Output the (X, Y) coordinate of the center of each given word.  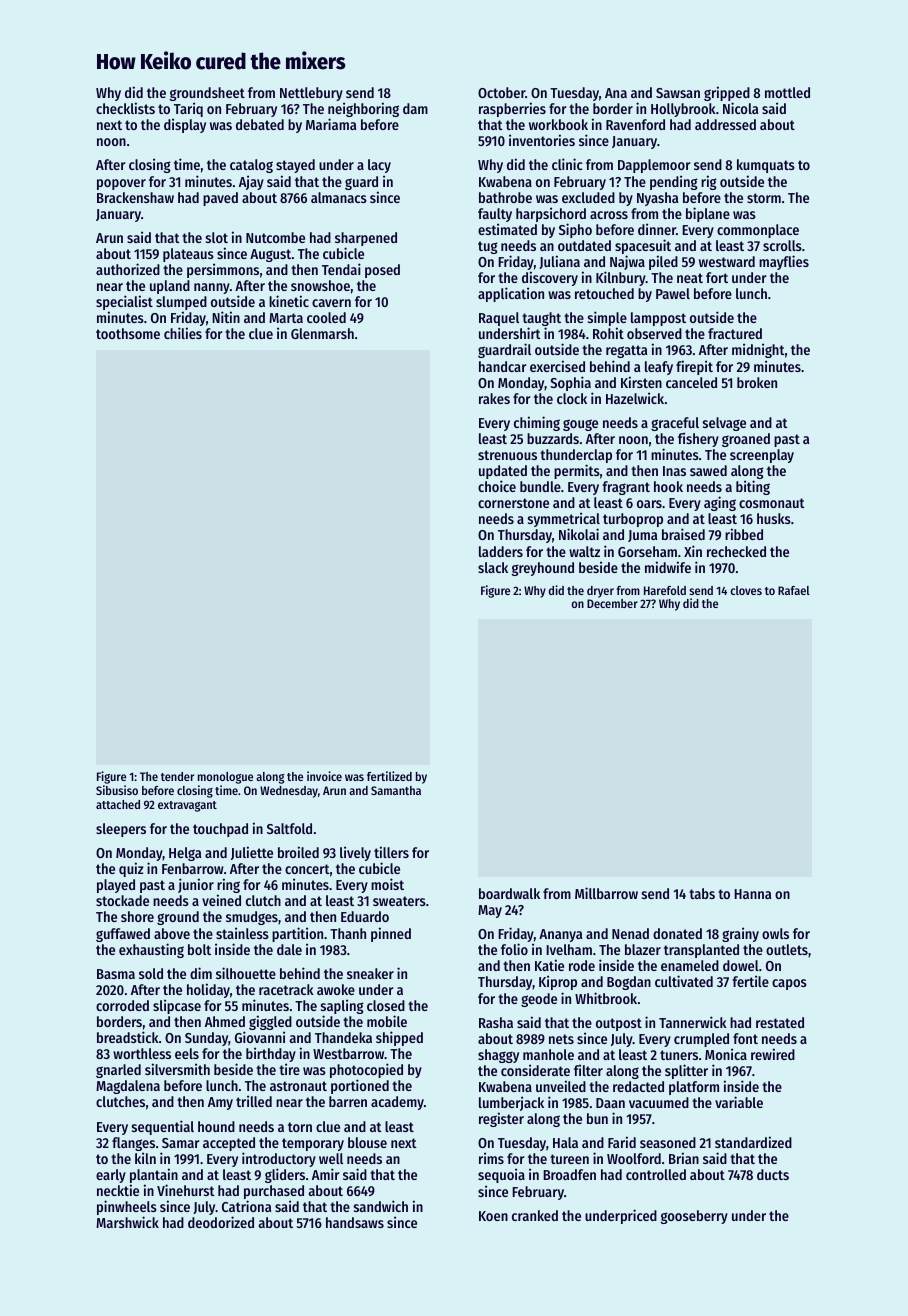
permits (577, 471)
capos (789, 984)
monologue (225, 778)
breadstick (128, 1037)
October (501, 92)
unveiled (561, 1086)
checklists (125, 108)
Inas (674, 471)
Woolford (634, 1158)
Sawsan (678, 93)
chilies (183, 333)
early (111, 1176)
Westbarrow (349, 1053)
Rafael (794, 590)
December (612, 603)
